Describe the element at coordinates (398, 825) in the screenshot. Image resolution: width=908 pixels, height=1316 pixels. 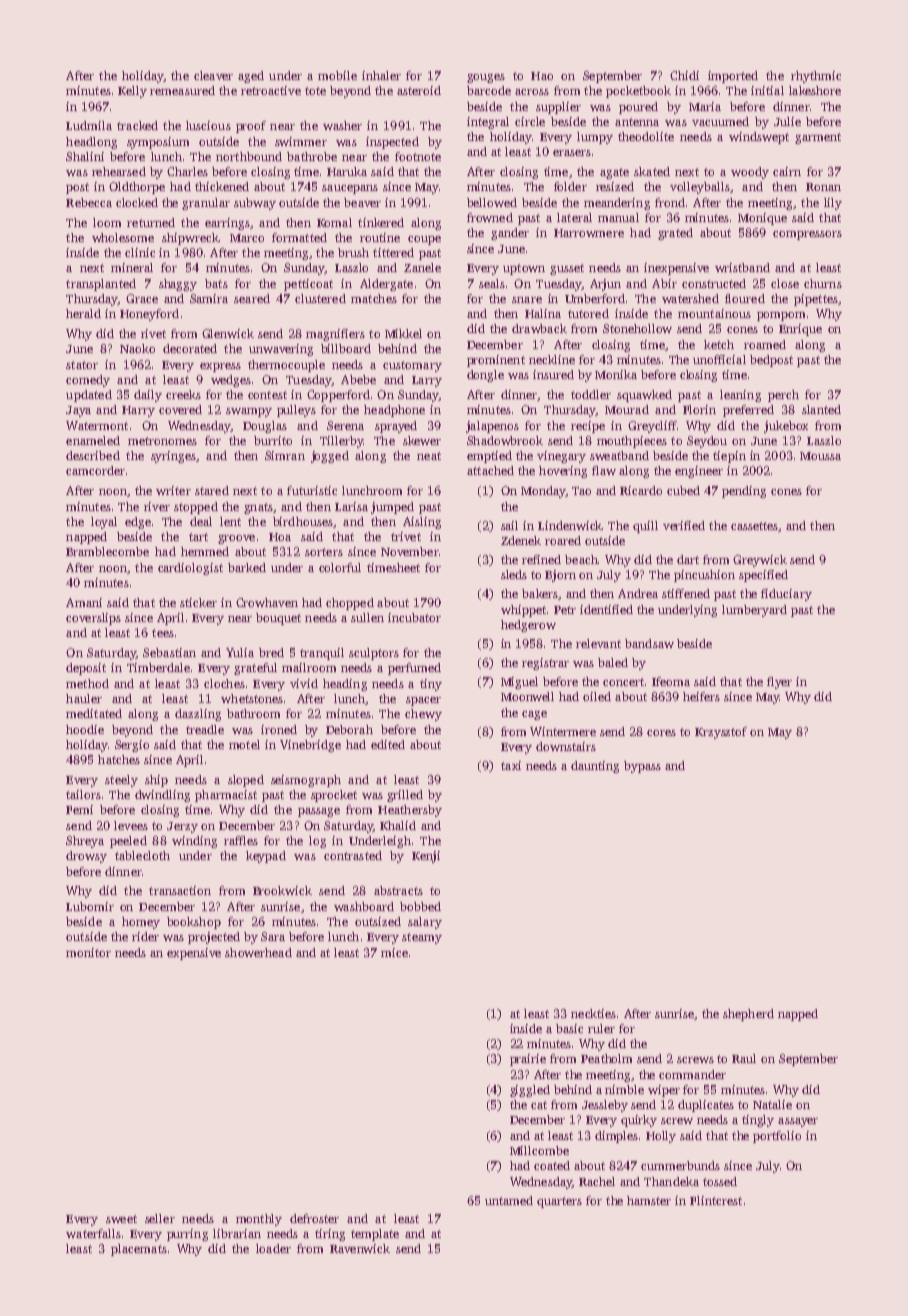
I see `Khalid` at that location.
